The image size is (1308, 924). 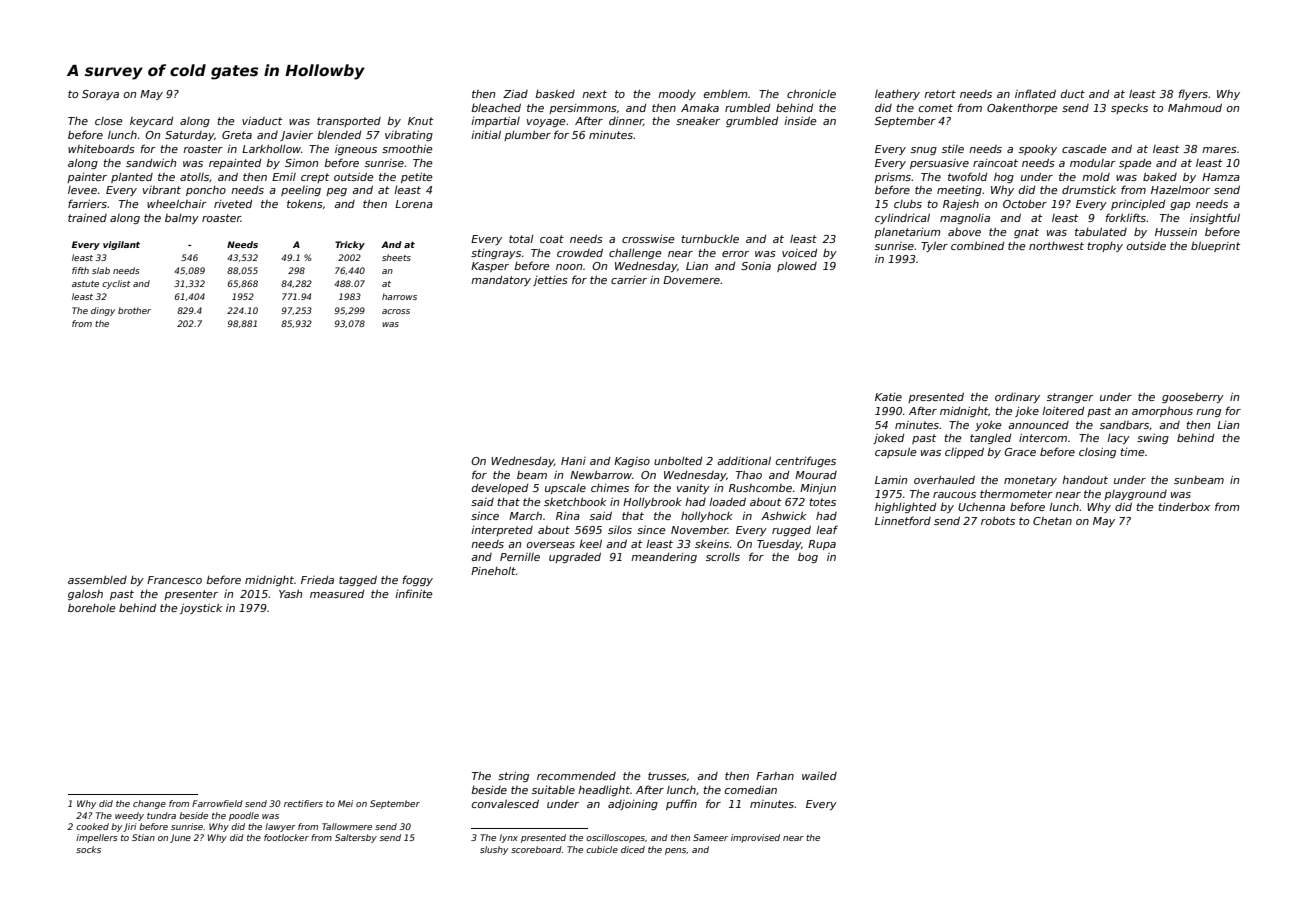 What do you see at coordinates (691, 280) in the image?
I see `Dovemere` at bounding box center [691, 280].
